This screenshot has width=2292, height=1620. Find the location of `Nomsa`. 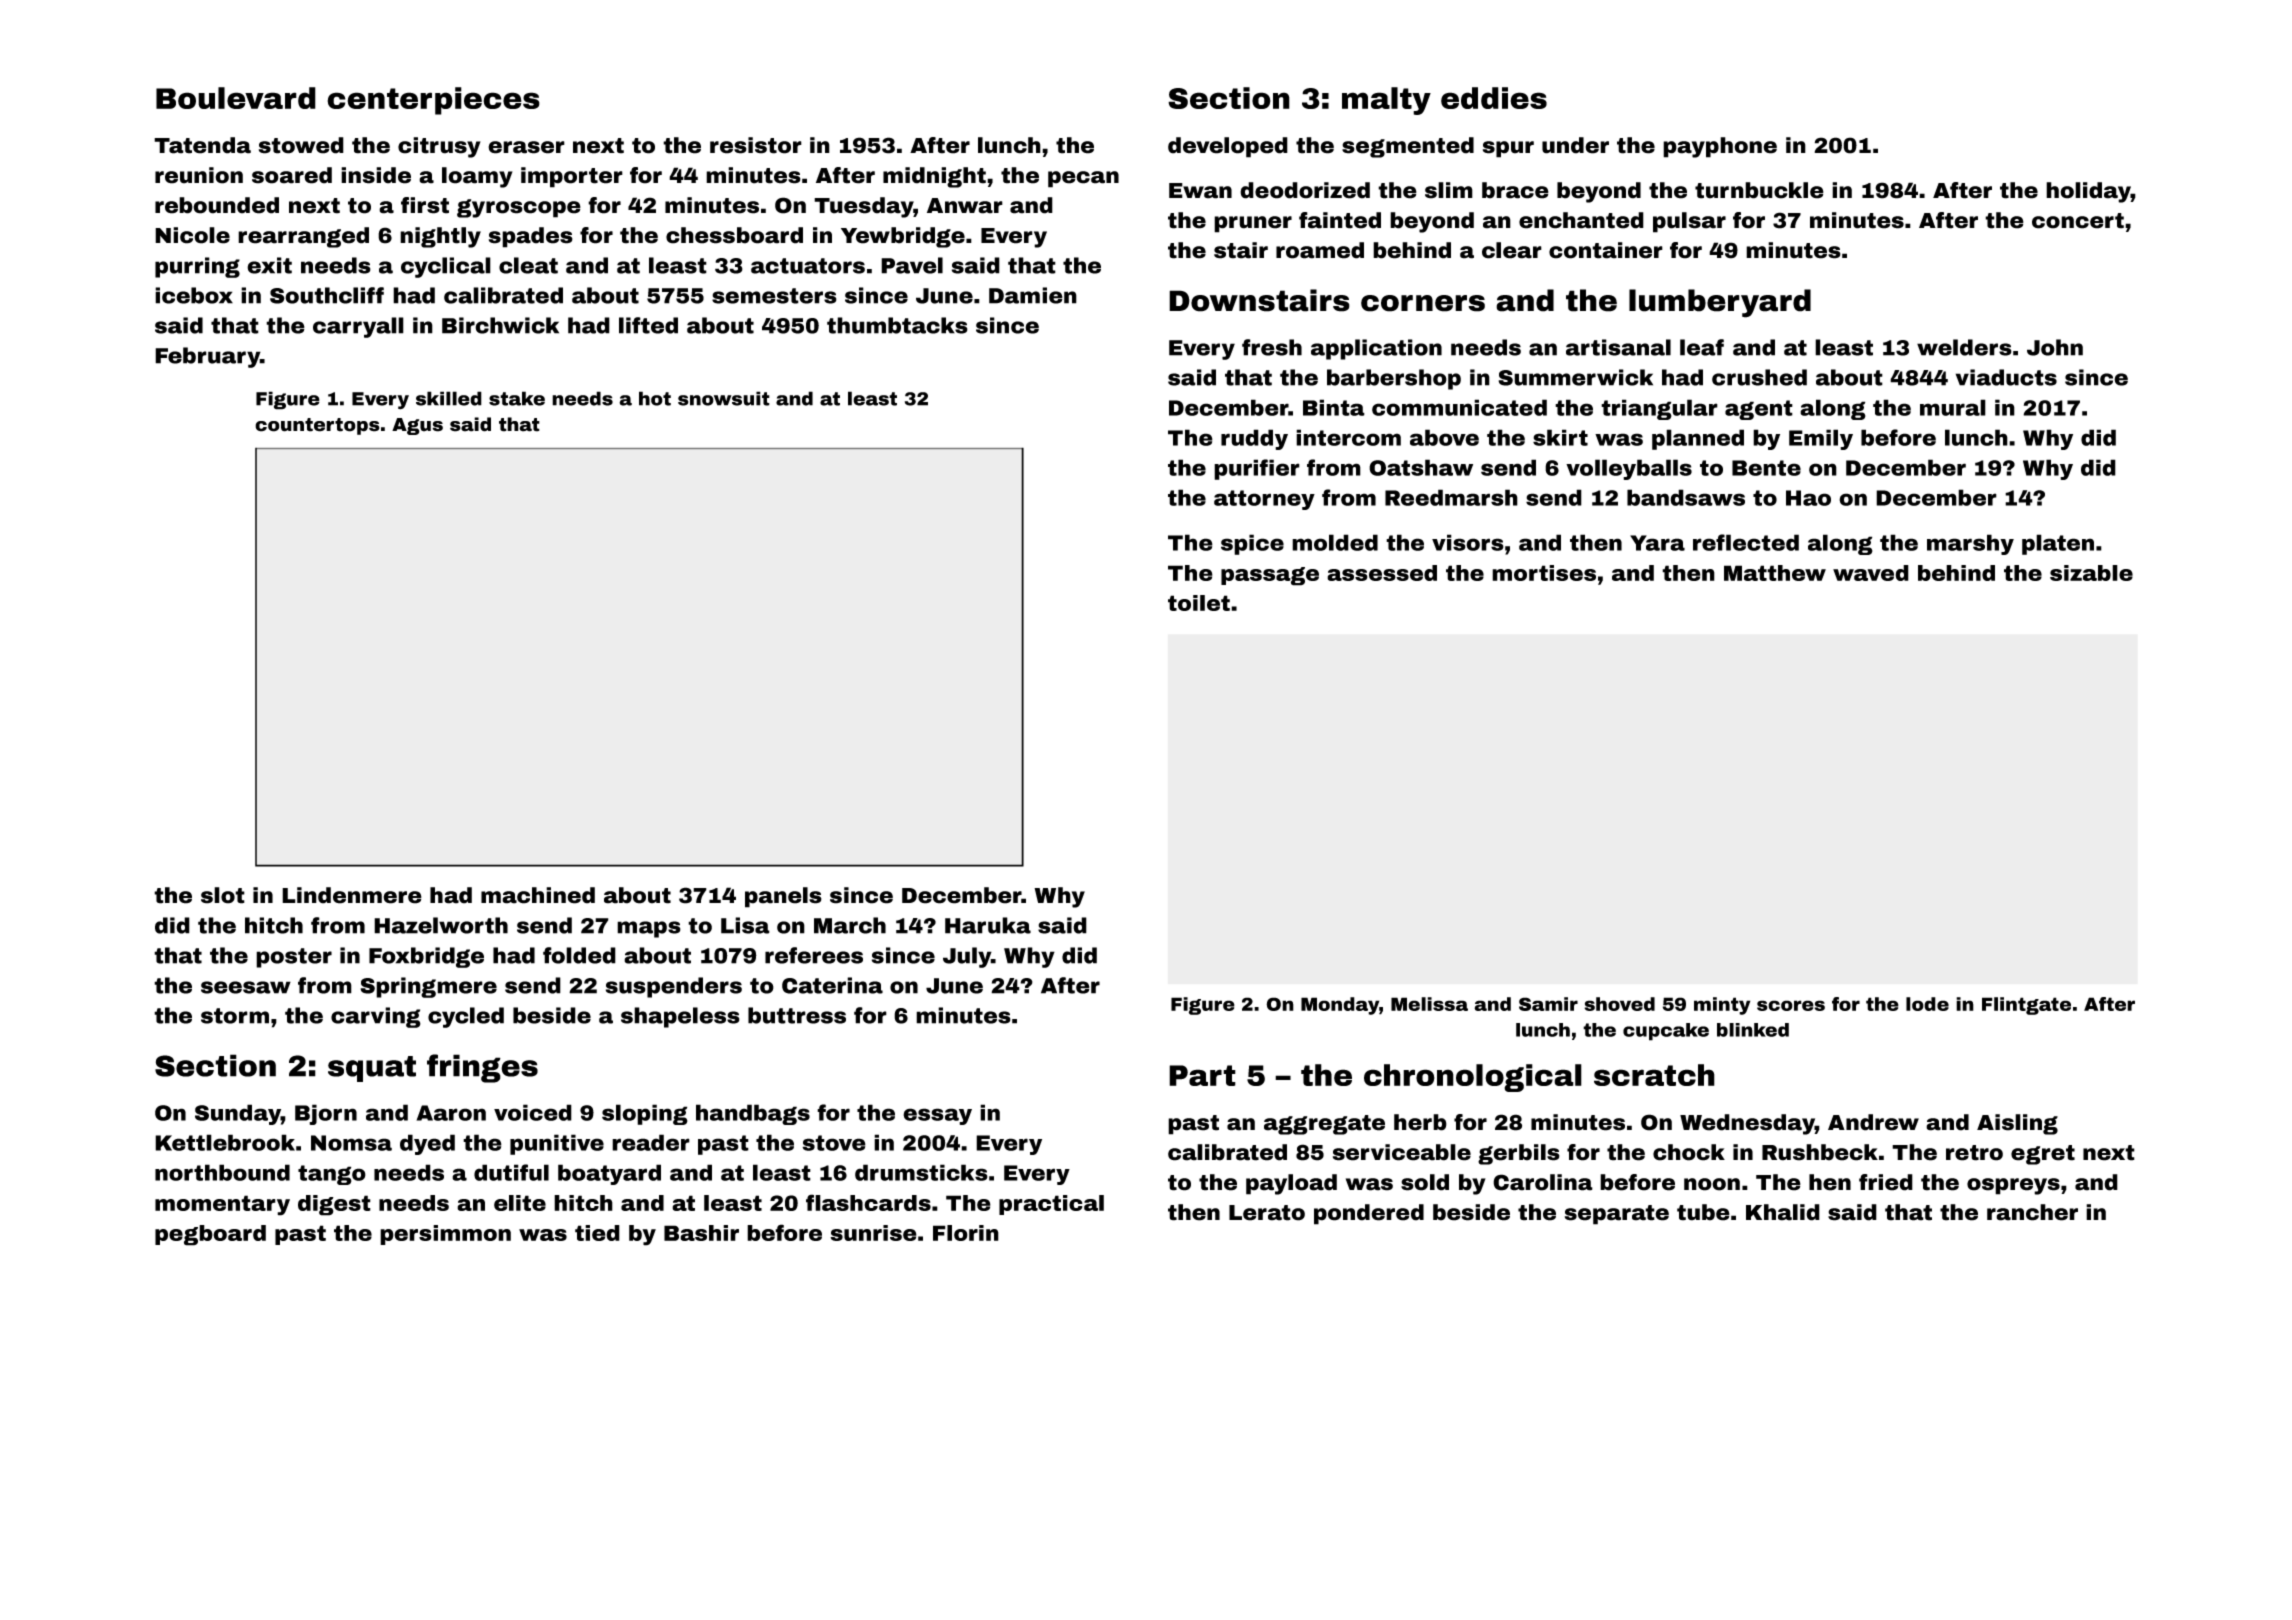

Nomsa is located at coordinates (351, 1143).
